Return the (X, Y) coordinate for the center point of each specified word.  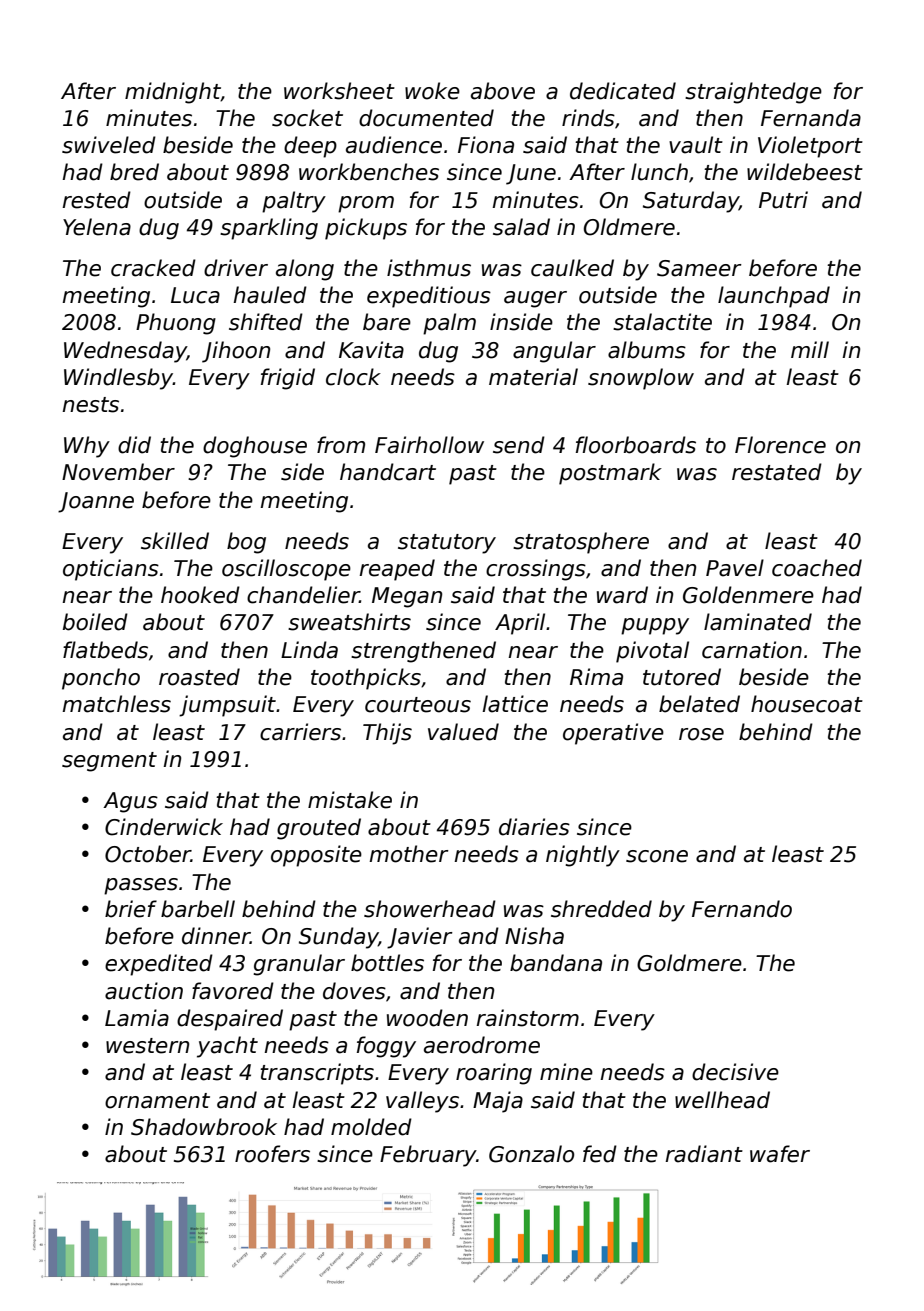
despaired (230, 1020)
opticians (111, 570)
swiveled (109, 145)
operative (613, 734)
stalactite (662, 322)
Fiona (486, 145)
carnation (752, 650)
